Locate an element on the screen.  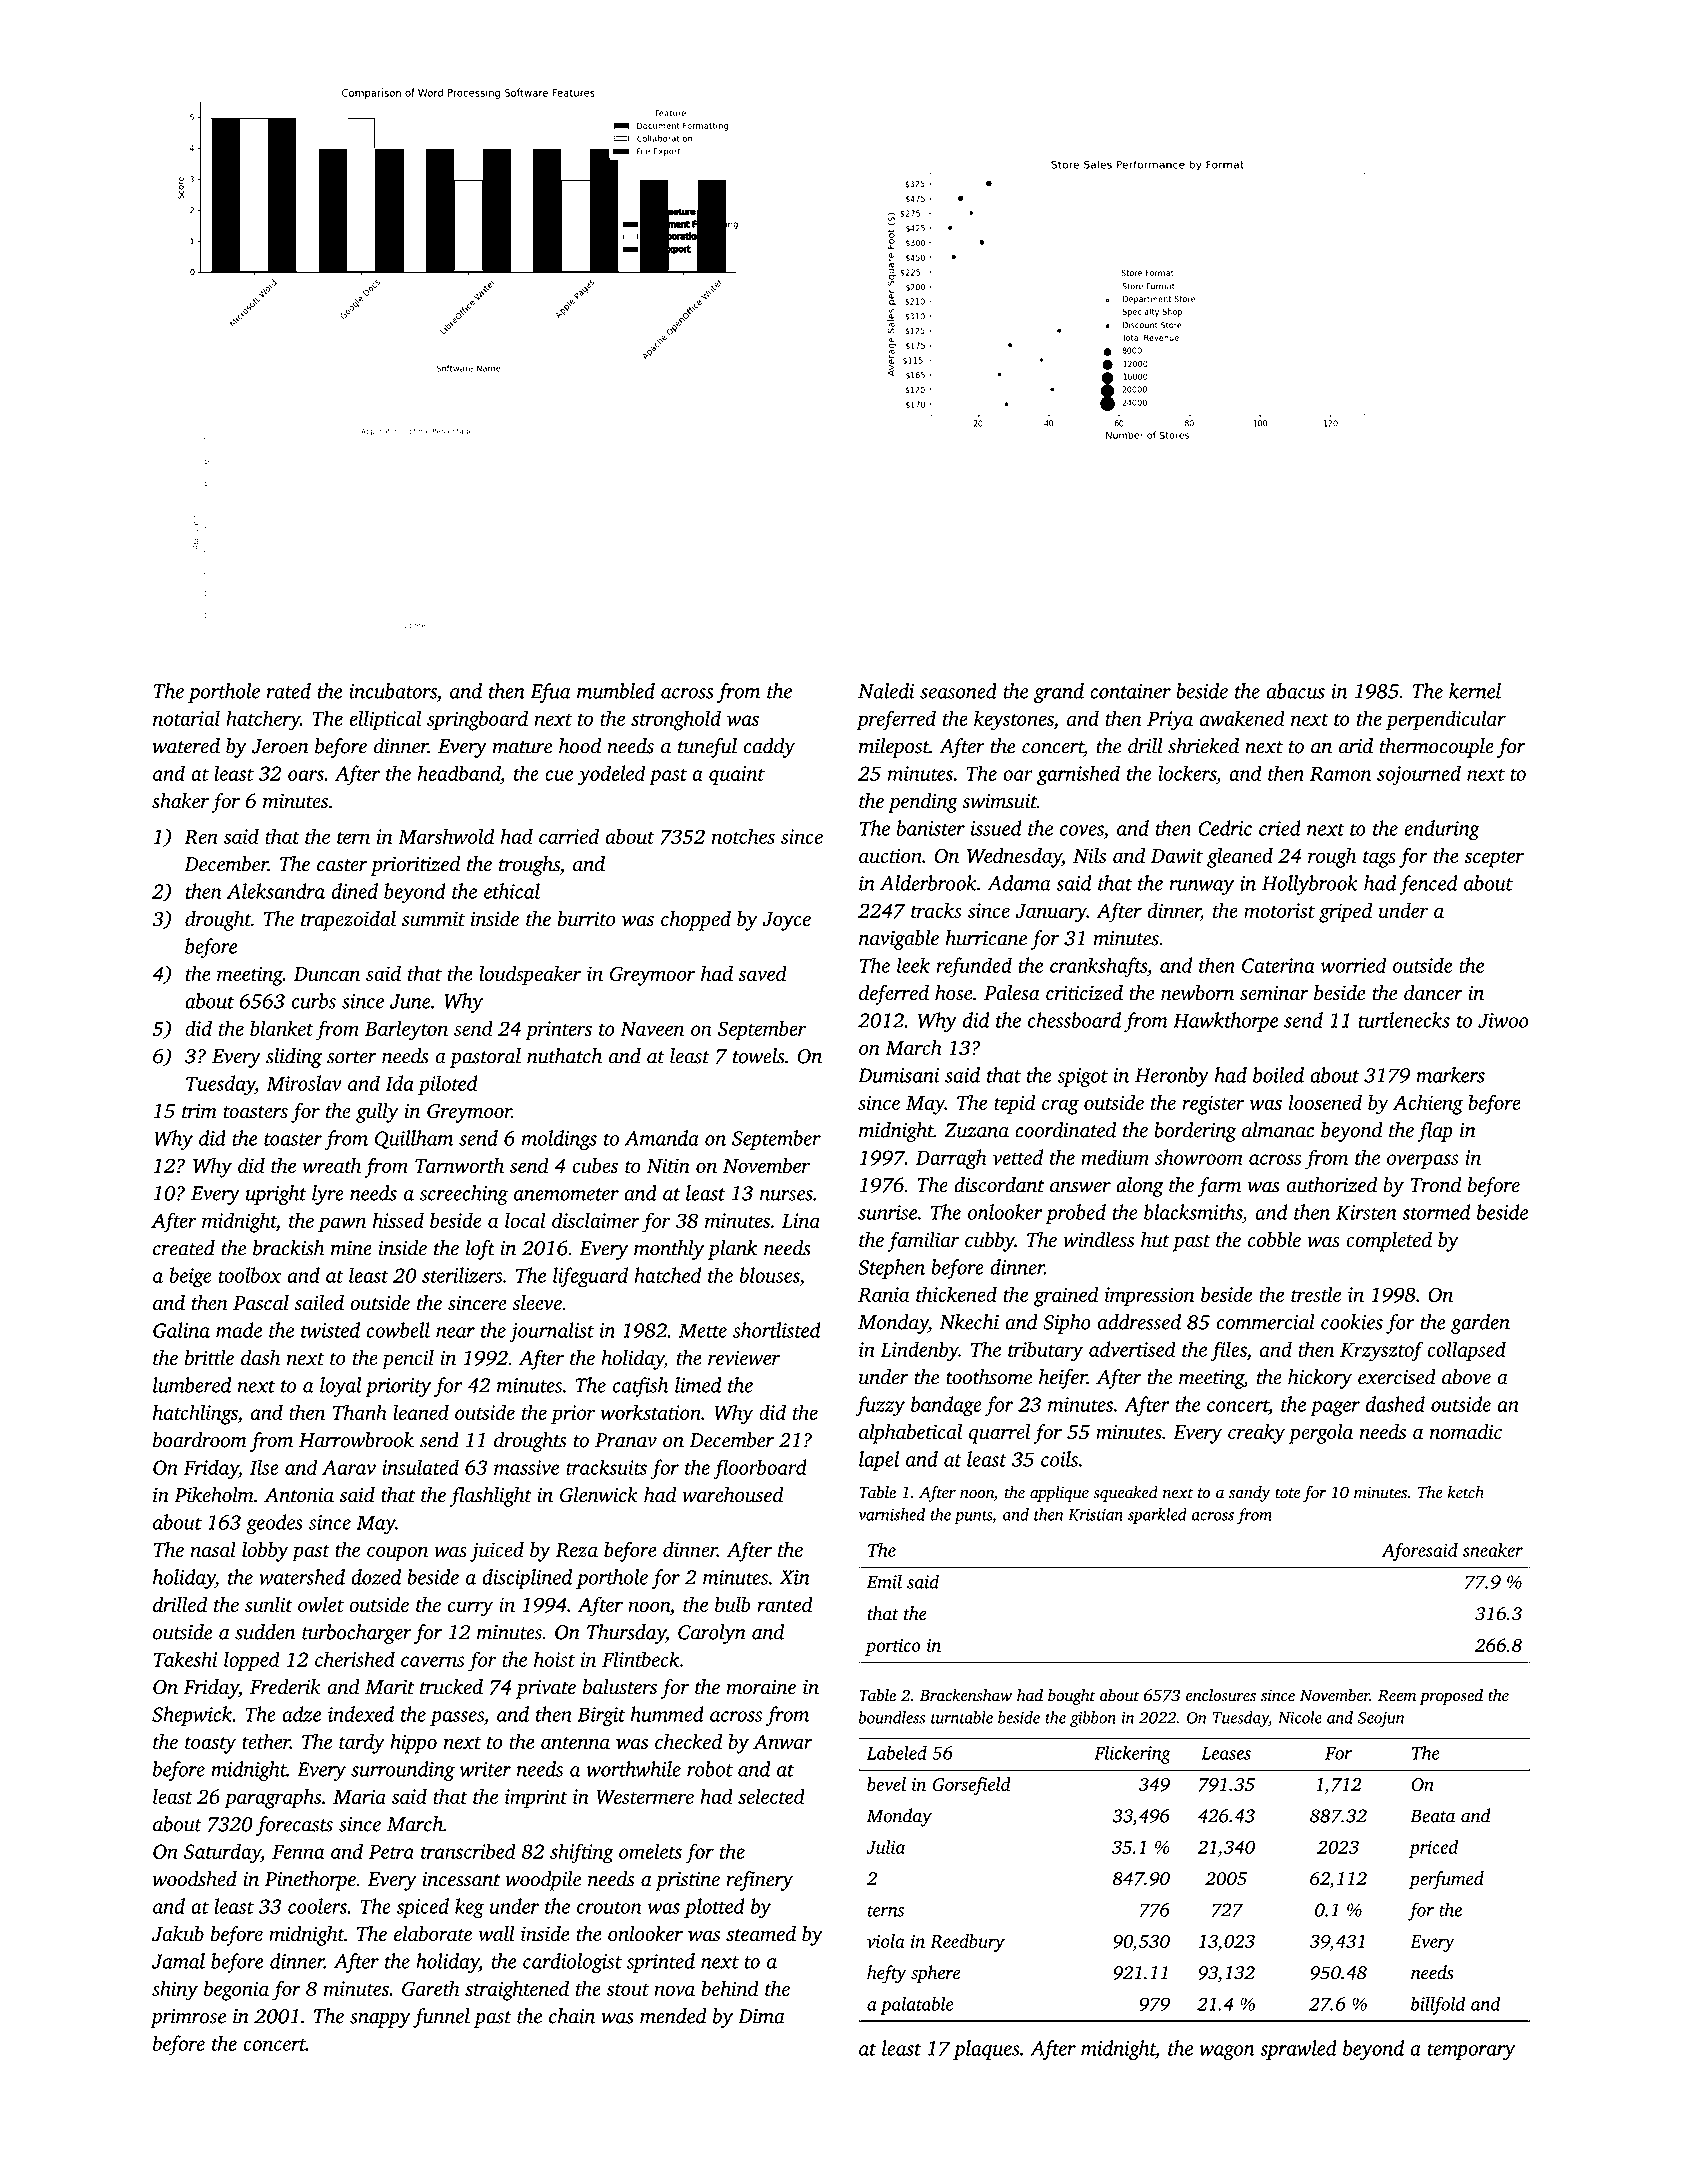
sailed is located at coordinates (319, 1303).
